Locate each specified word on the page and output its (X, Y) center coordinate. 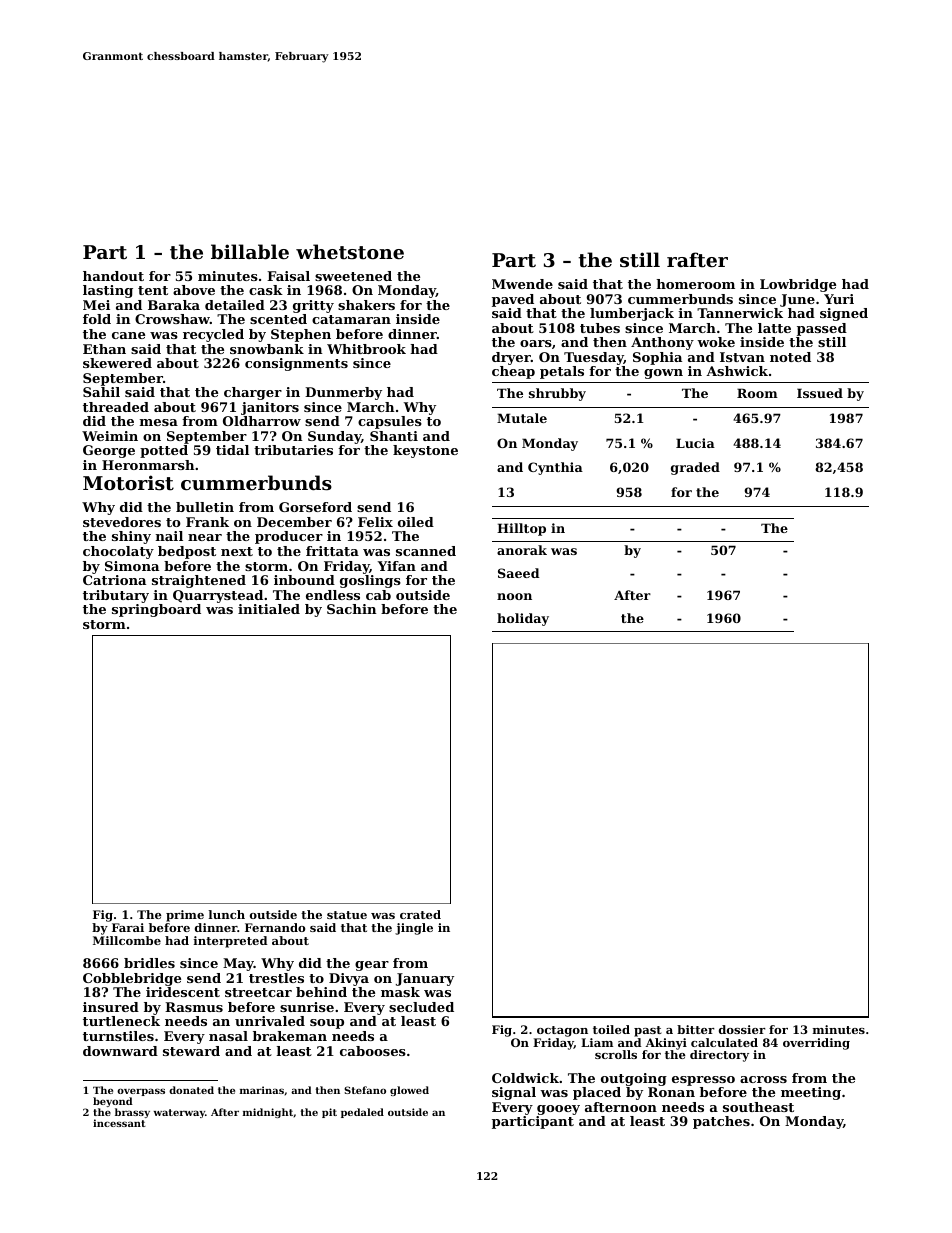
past (647, 1031)
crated (420, 914)
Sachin (351, 609)
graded (695, 468)
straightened (199, 581)
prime (185, 916)
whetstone (350, 252)
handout (113, 276)
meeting (811, 1093)
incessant (119, 1123)
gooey (558, 1110)
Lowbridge (798, 285)
